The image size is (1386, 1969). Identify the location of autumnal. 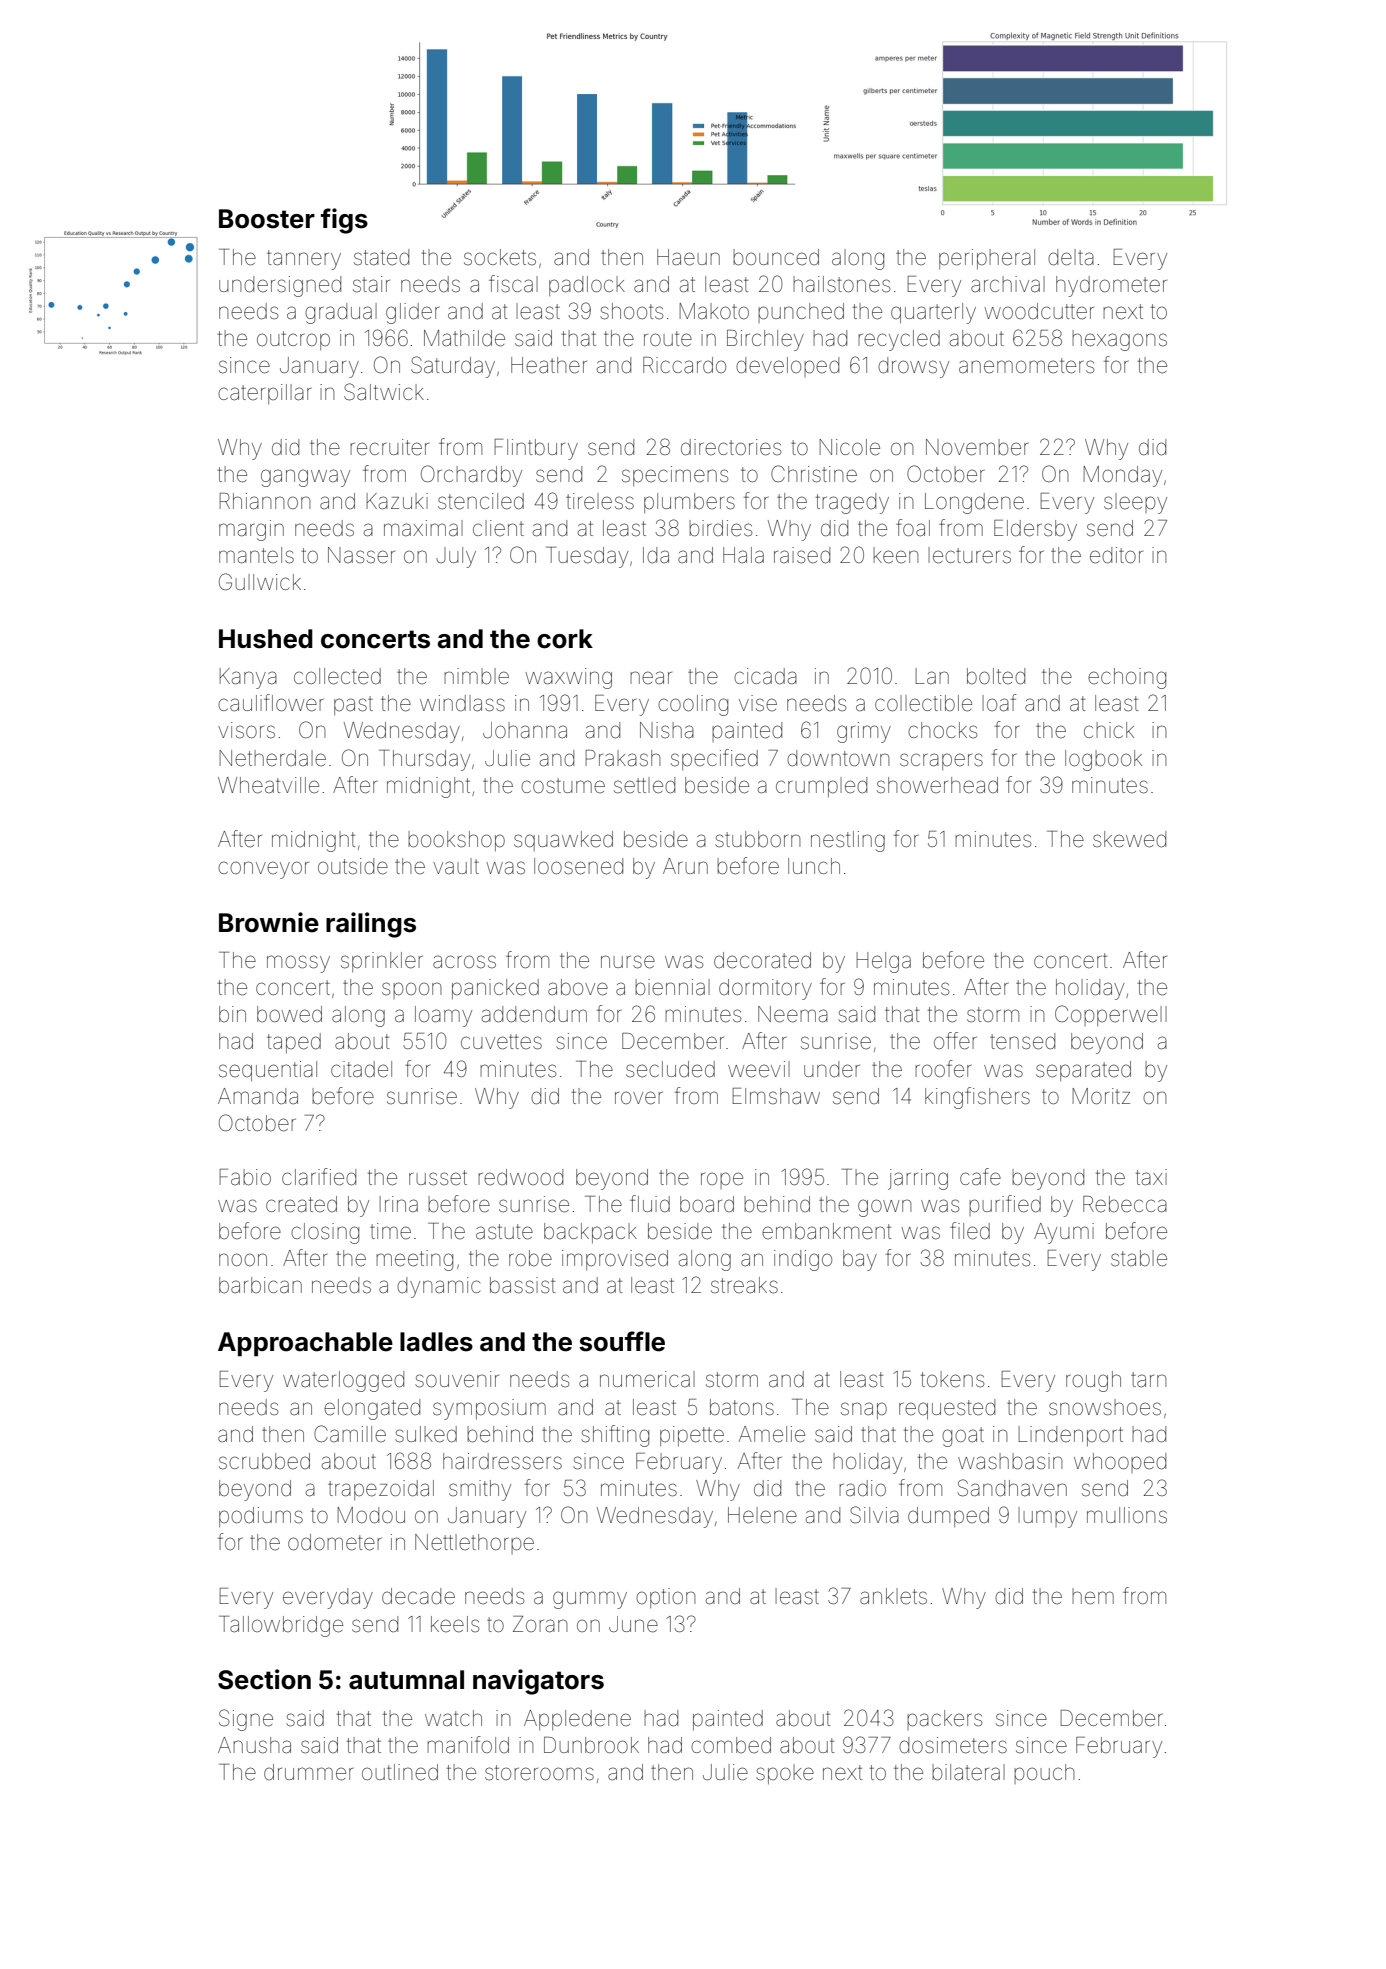
(406, 1680).
